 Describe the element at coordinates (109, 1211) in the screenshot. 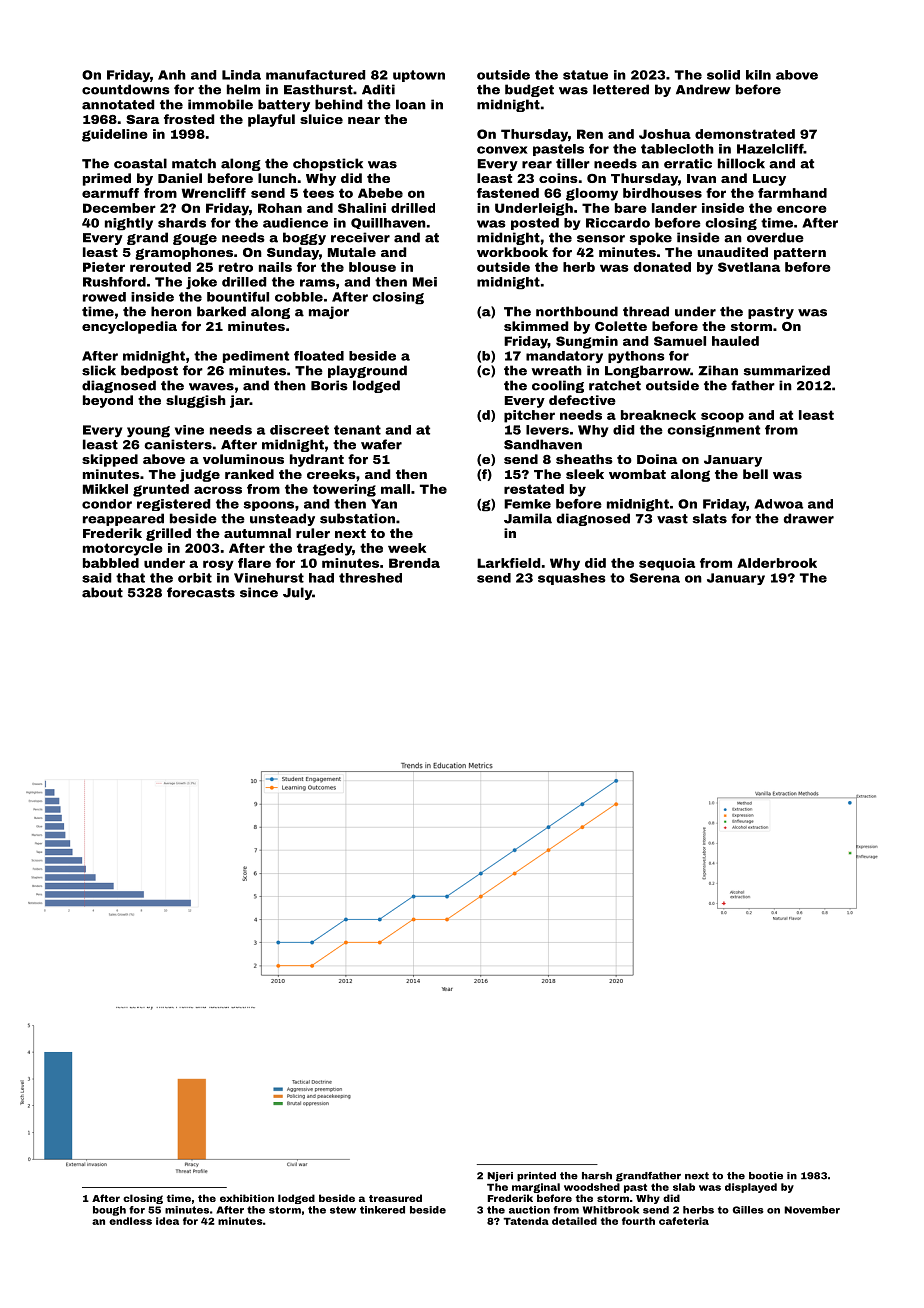

I see `bough` at that location.
